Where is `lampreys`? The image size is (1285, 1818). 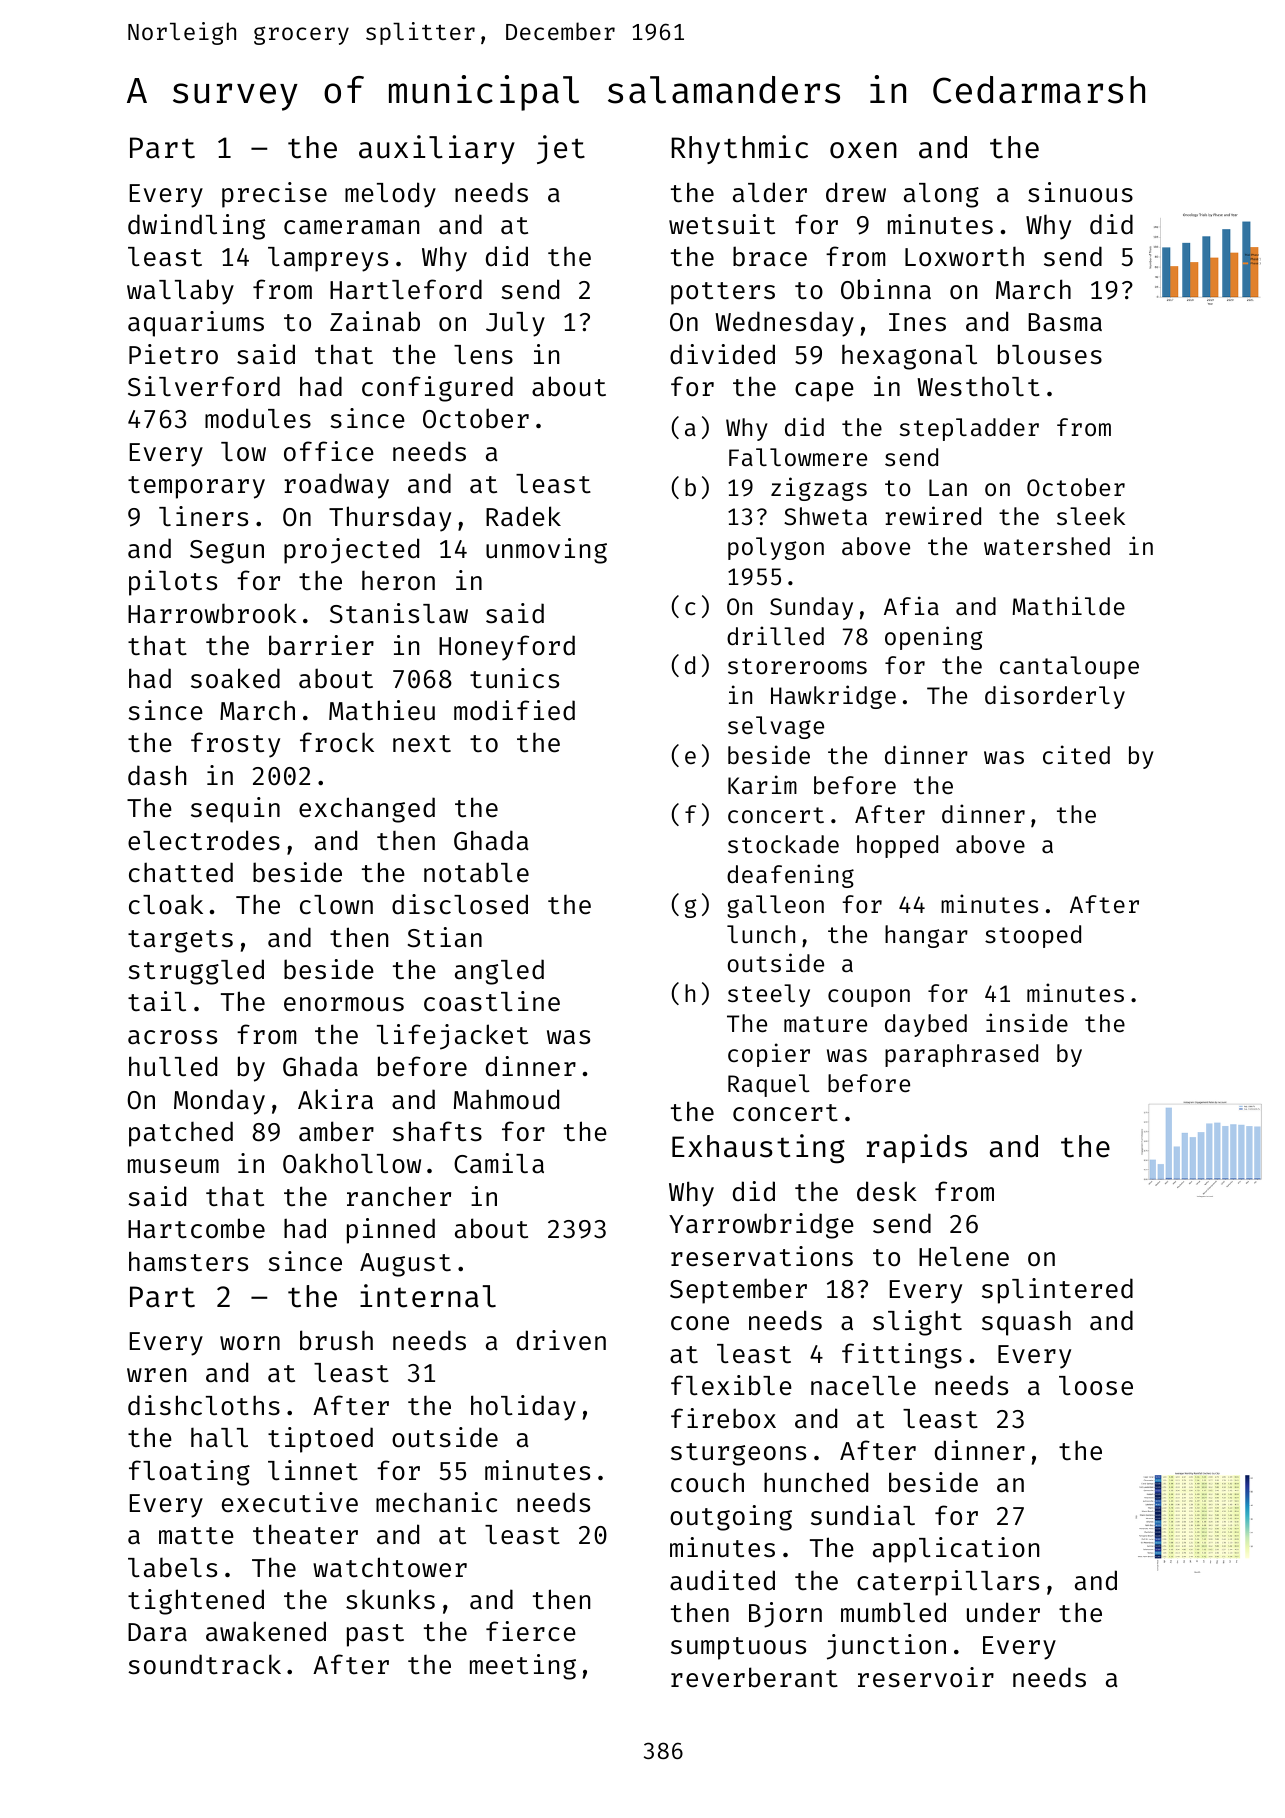 lampreys is located at coordinates (328, 259).
